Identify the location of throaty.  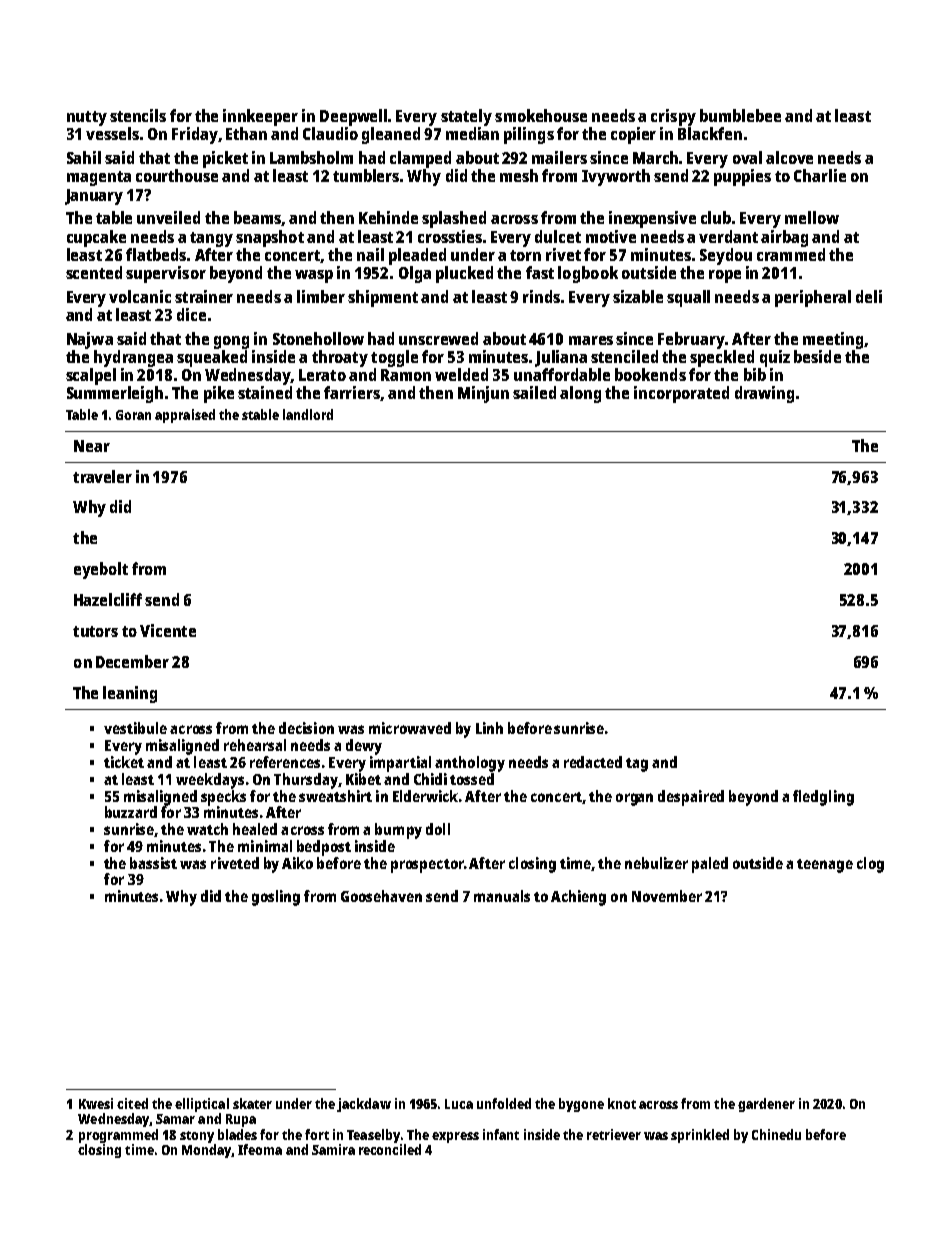
(340, 358).
